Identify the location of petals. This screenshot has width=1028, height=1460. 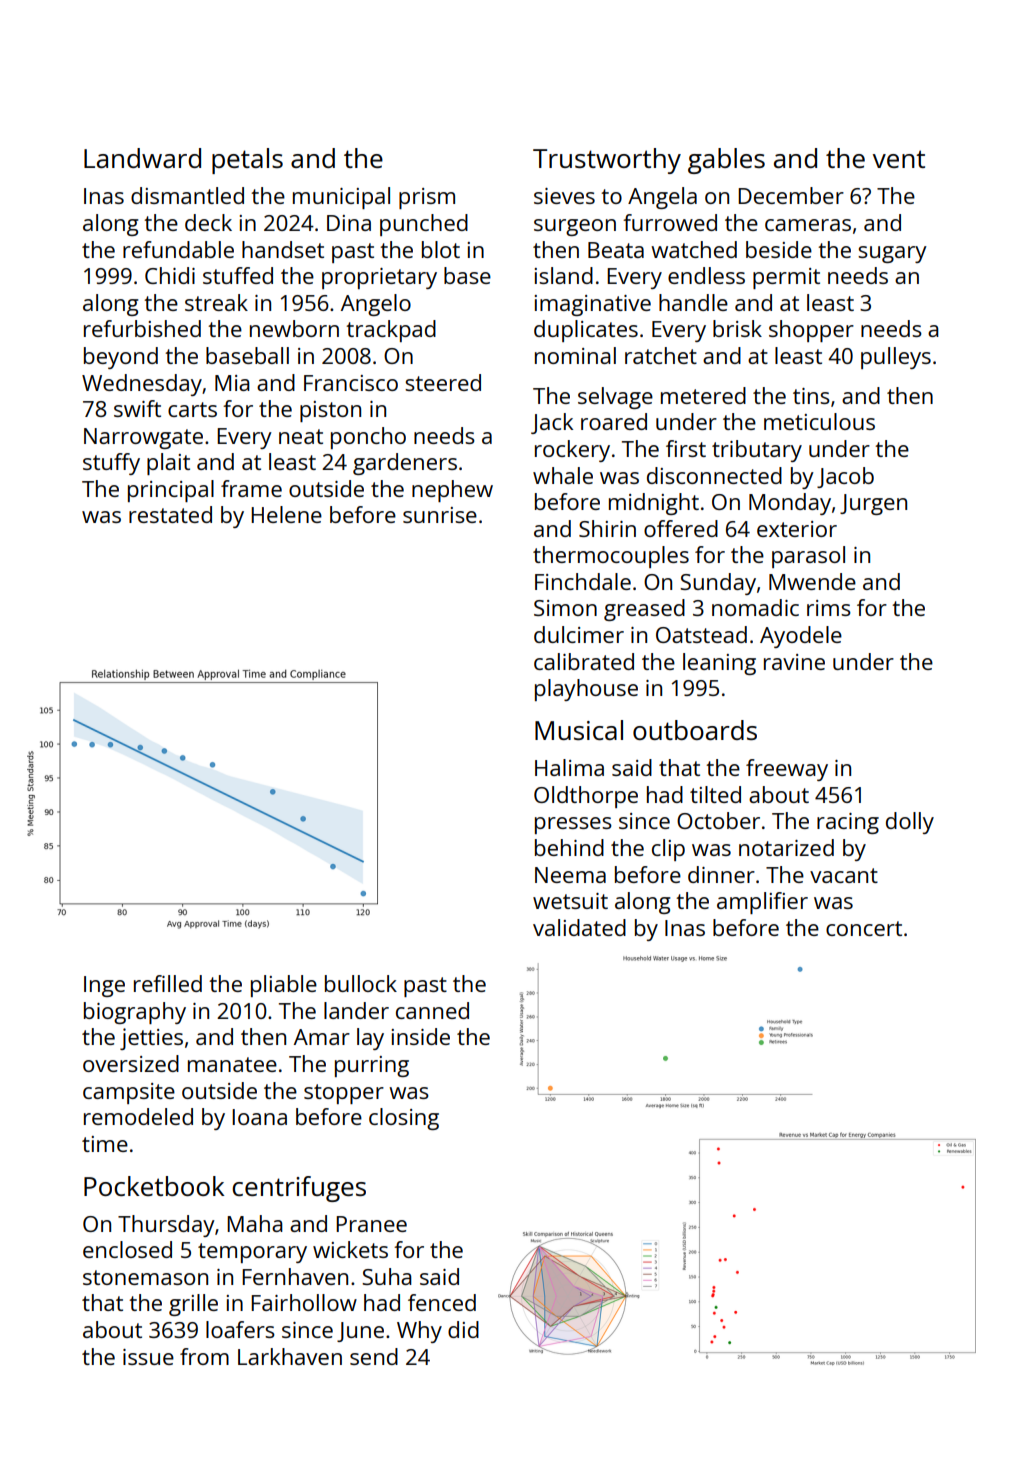
(247, 161).
